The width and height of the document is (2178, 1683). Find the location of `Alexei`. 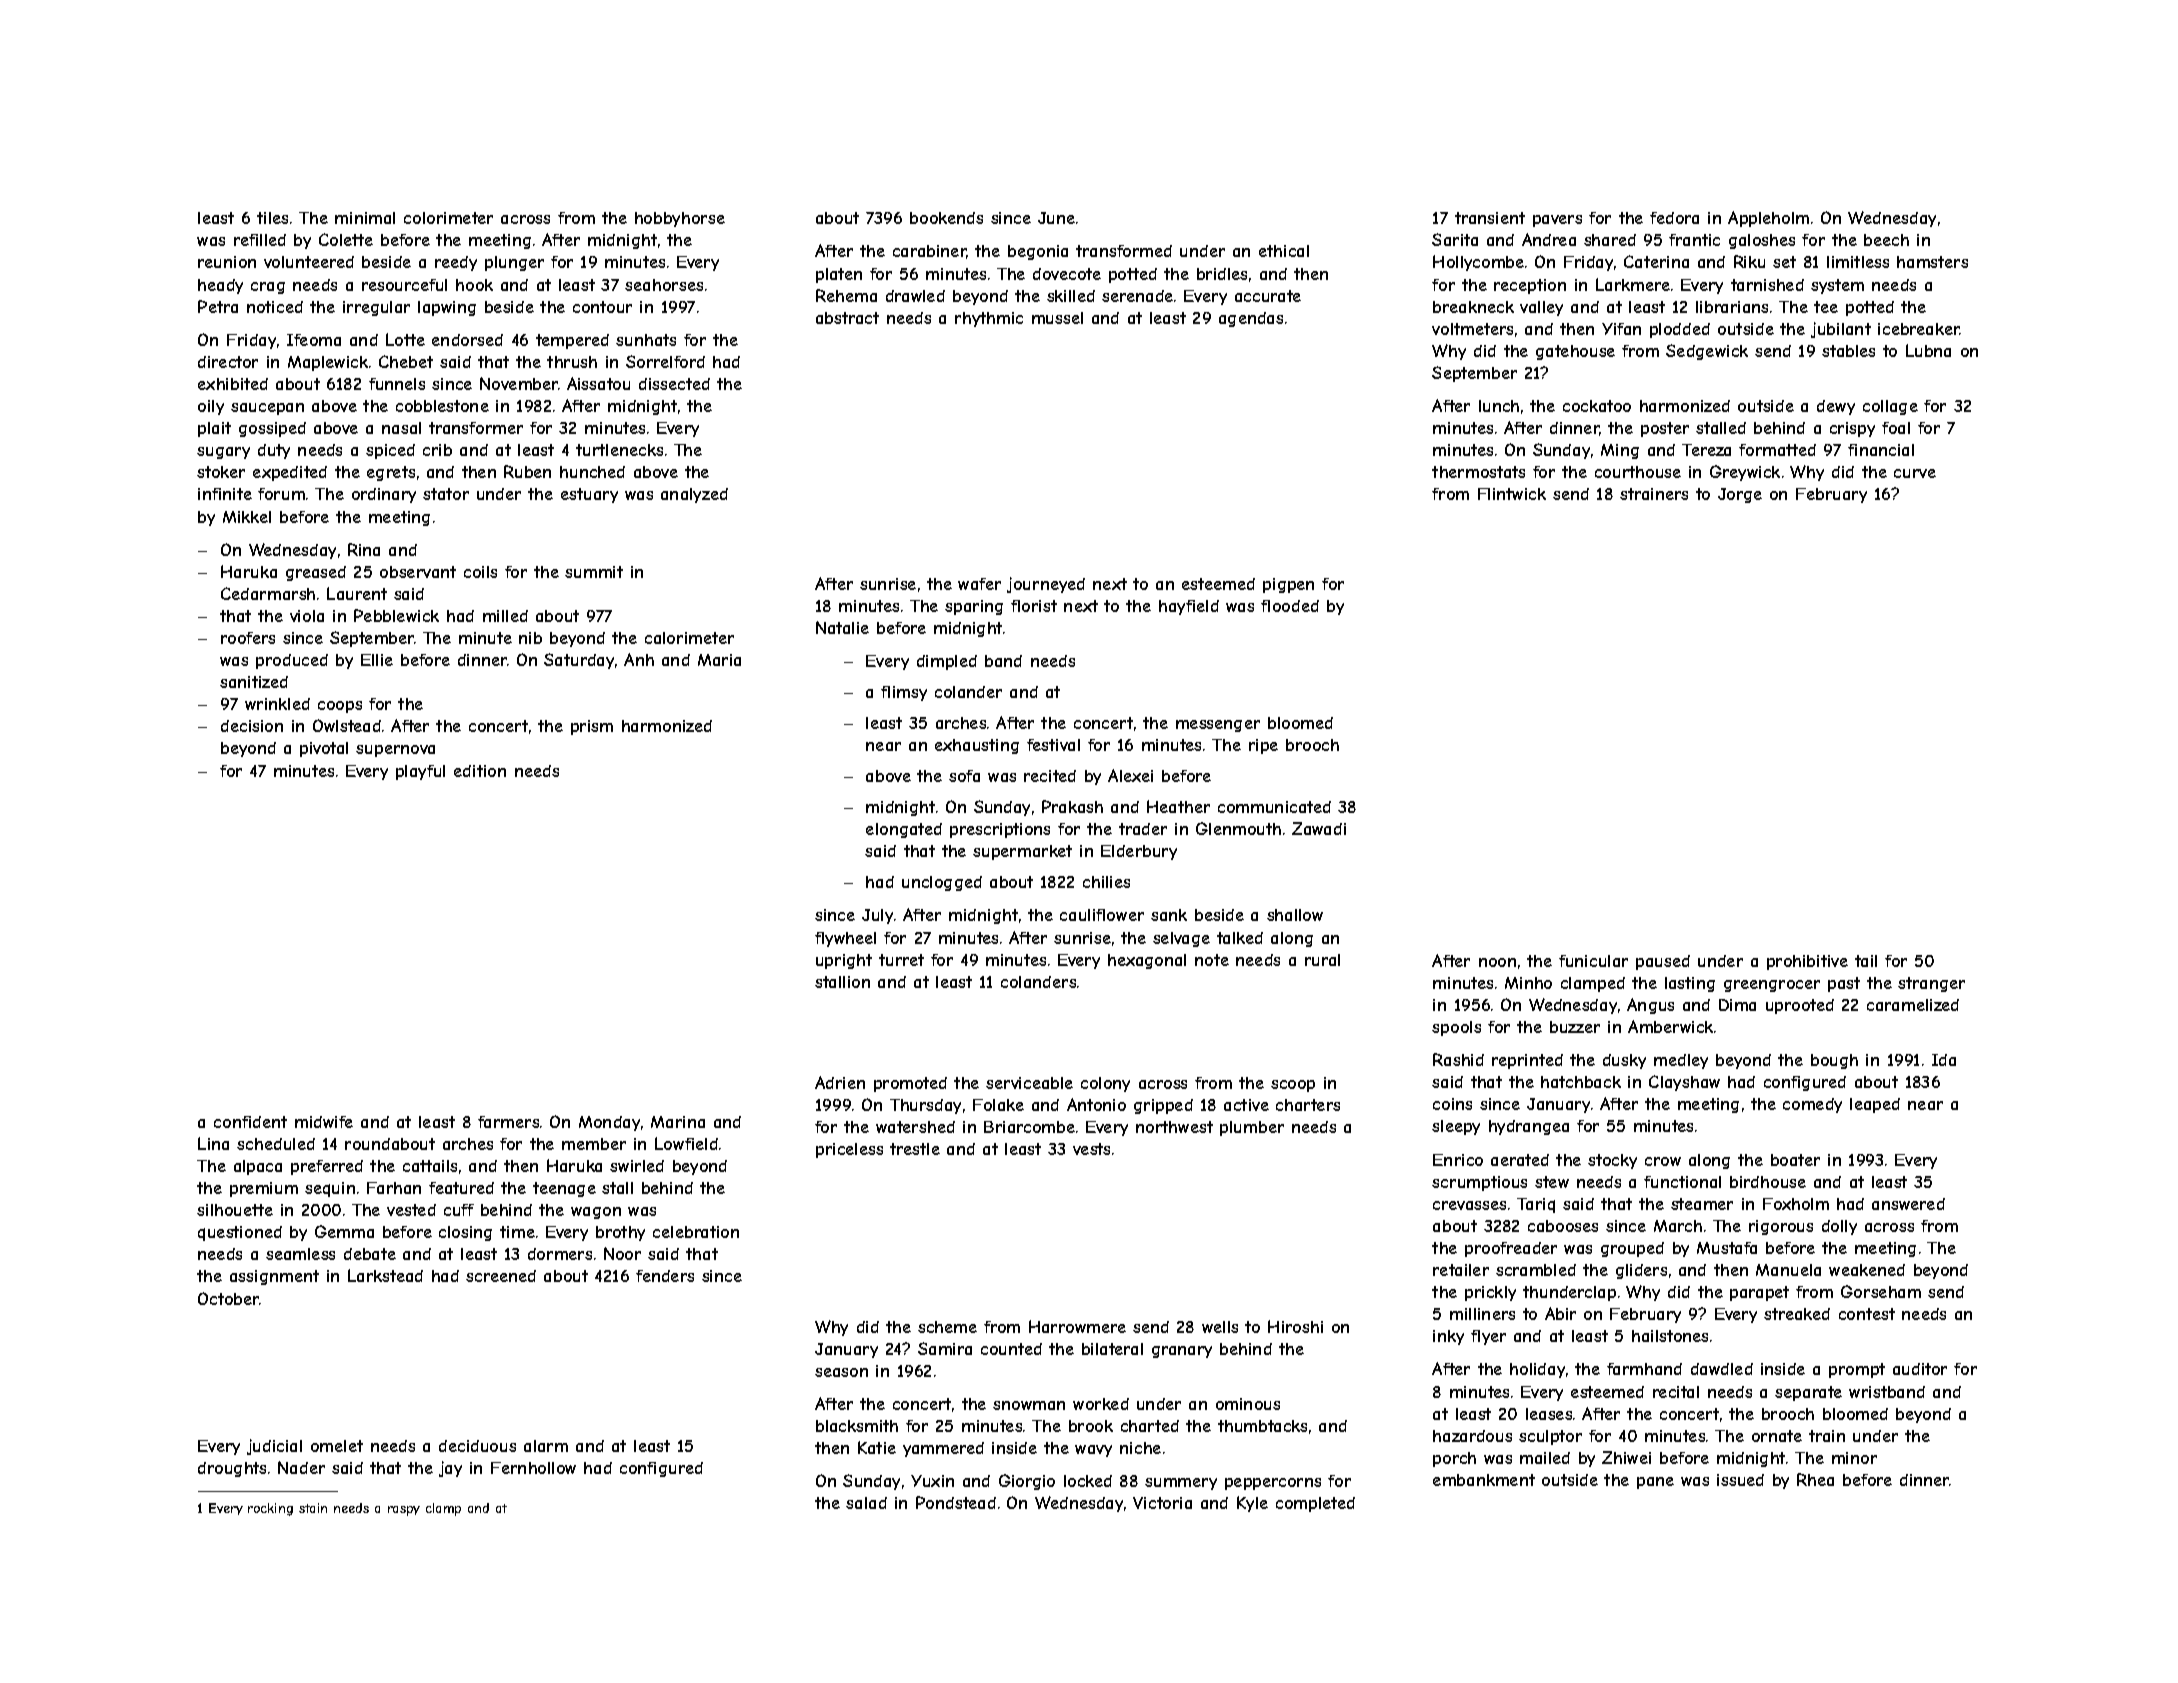

Alexei is located at coordinates (1130, 775).
